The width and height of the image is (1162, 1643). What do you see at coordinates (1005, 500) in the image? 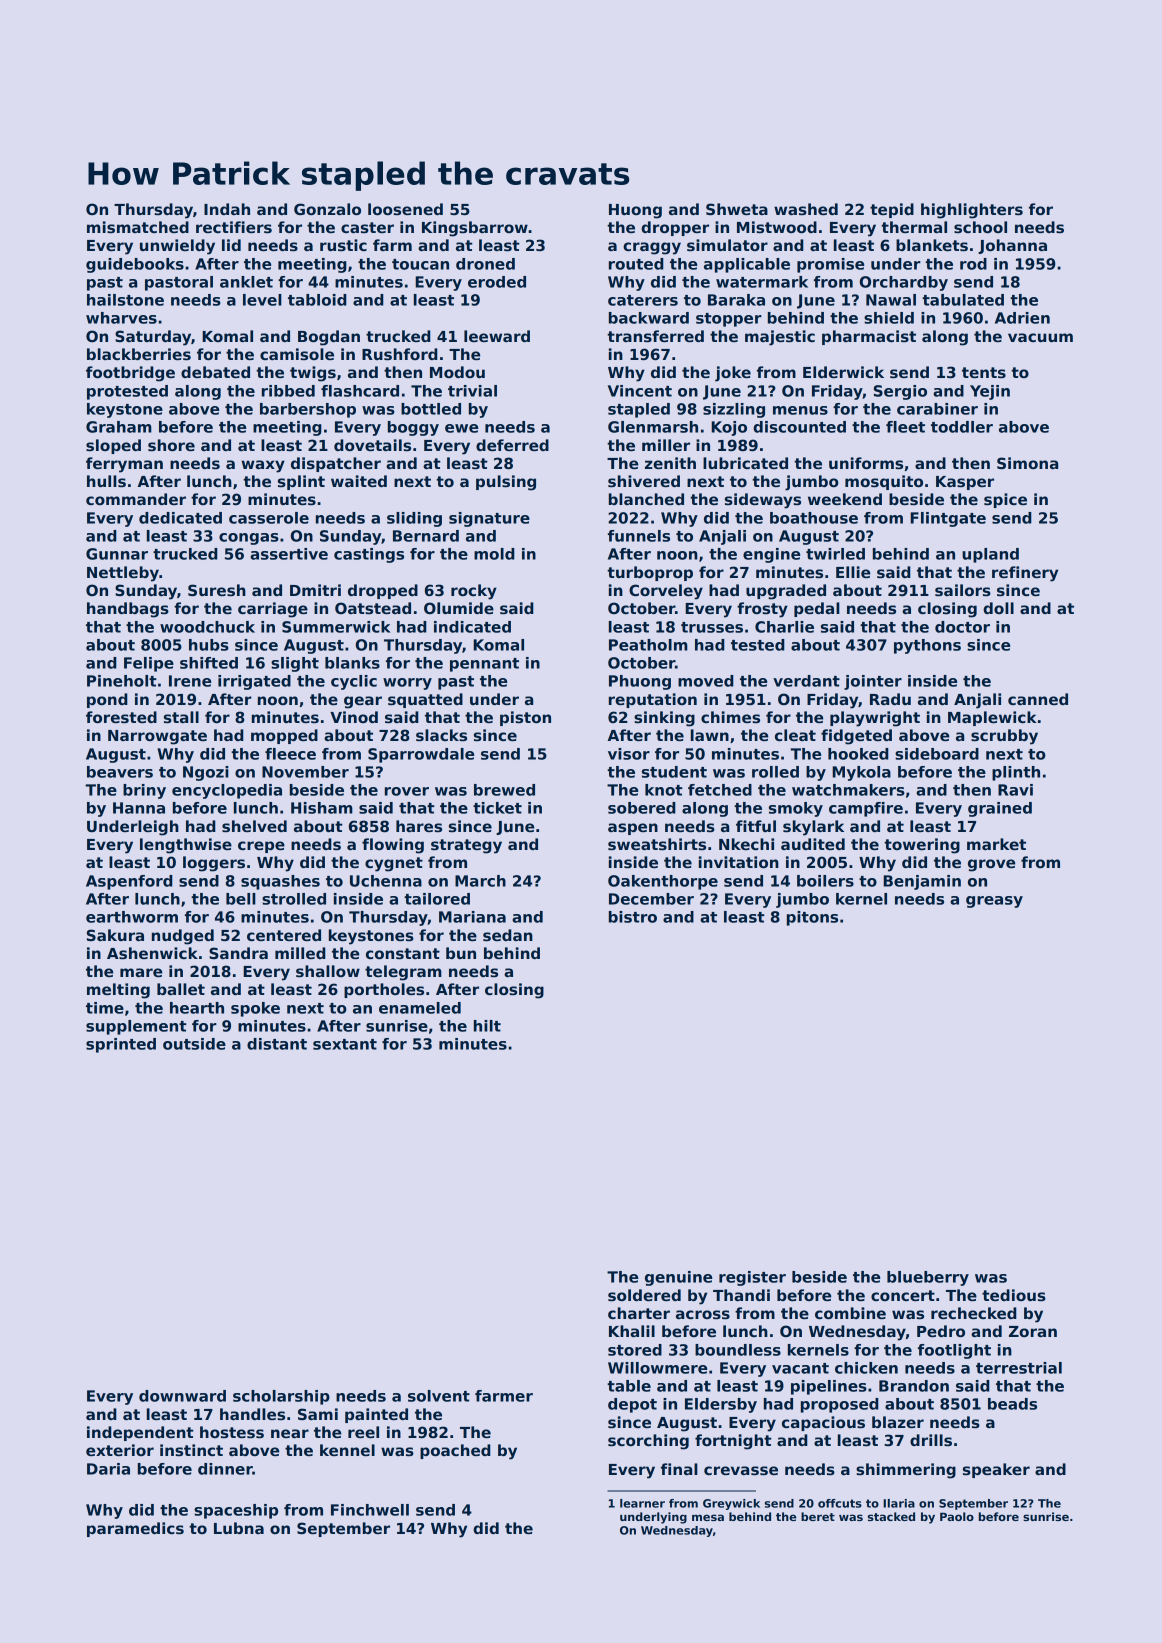
I see `spice` at bounding box center [1005, 500].
